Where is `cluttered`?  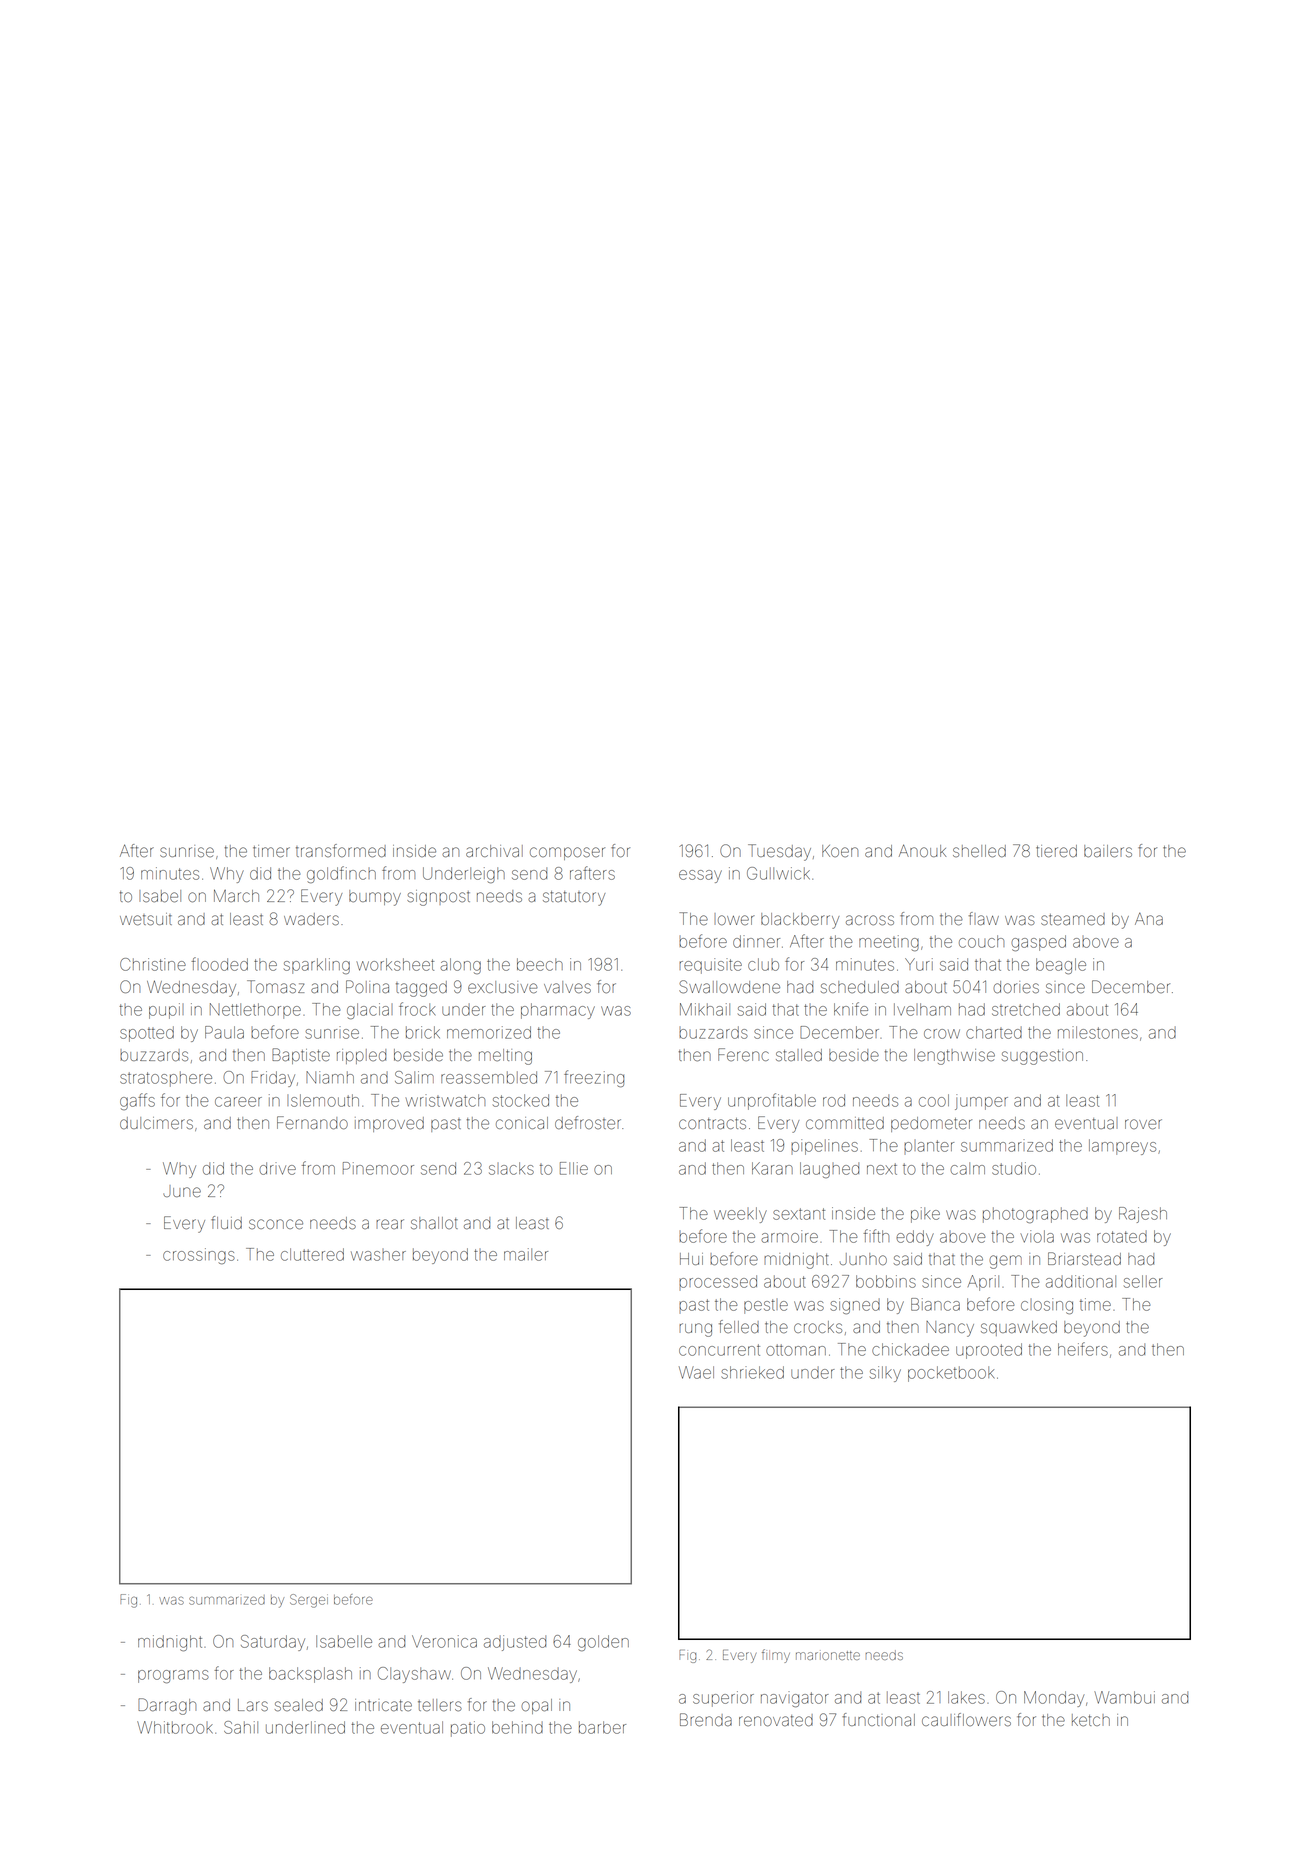
cluttered is located at coordinates (312, 1254).
